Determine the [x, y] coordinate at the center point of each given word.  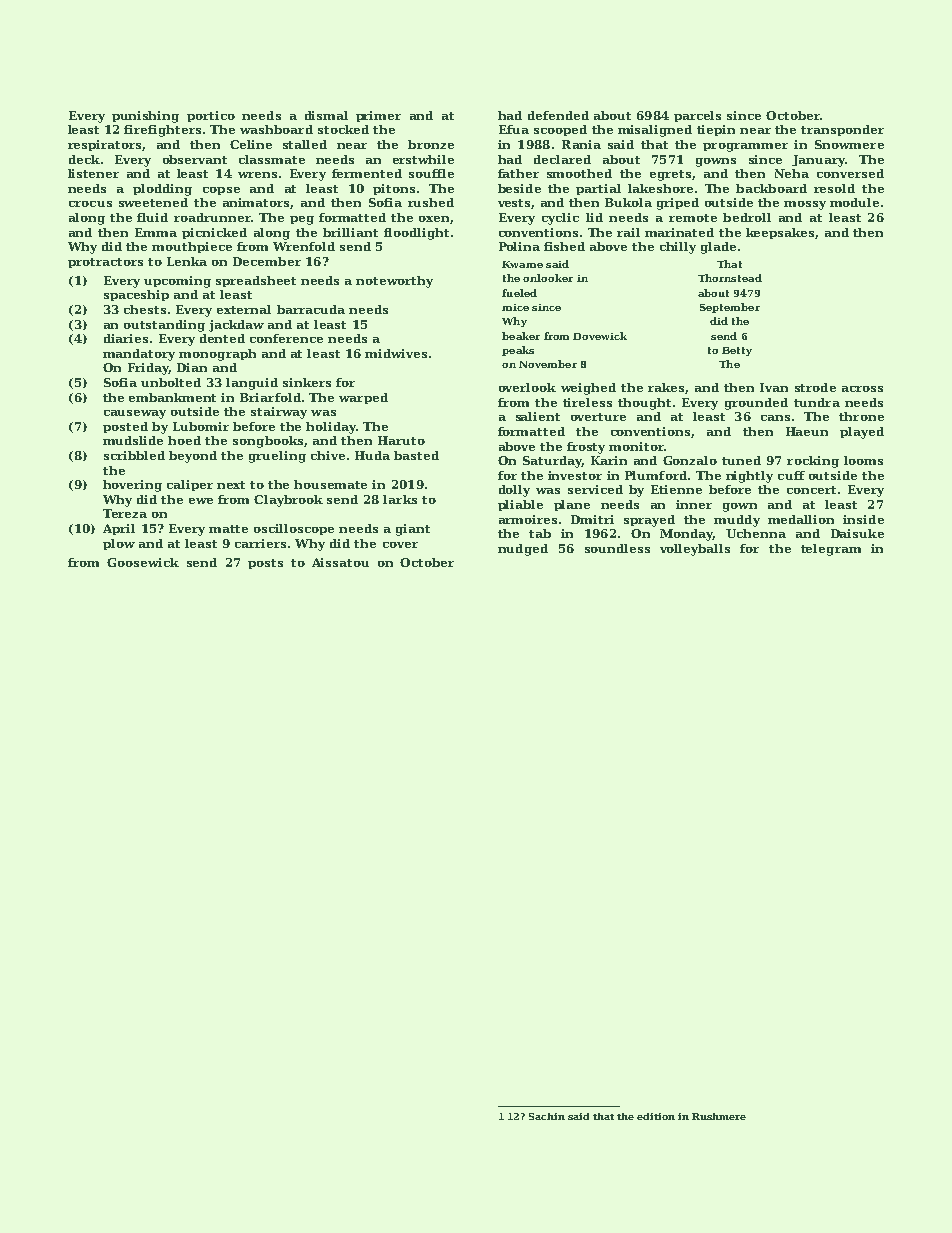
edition [656, 1116]
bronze [431, 144]
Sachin [547, 1116]
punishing [145, 117]
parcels [697, 116]
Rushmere [719, 1116]
